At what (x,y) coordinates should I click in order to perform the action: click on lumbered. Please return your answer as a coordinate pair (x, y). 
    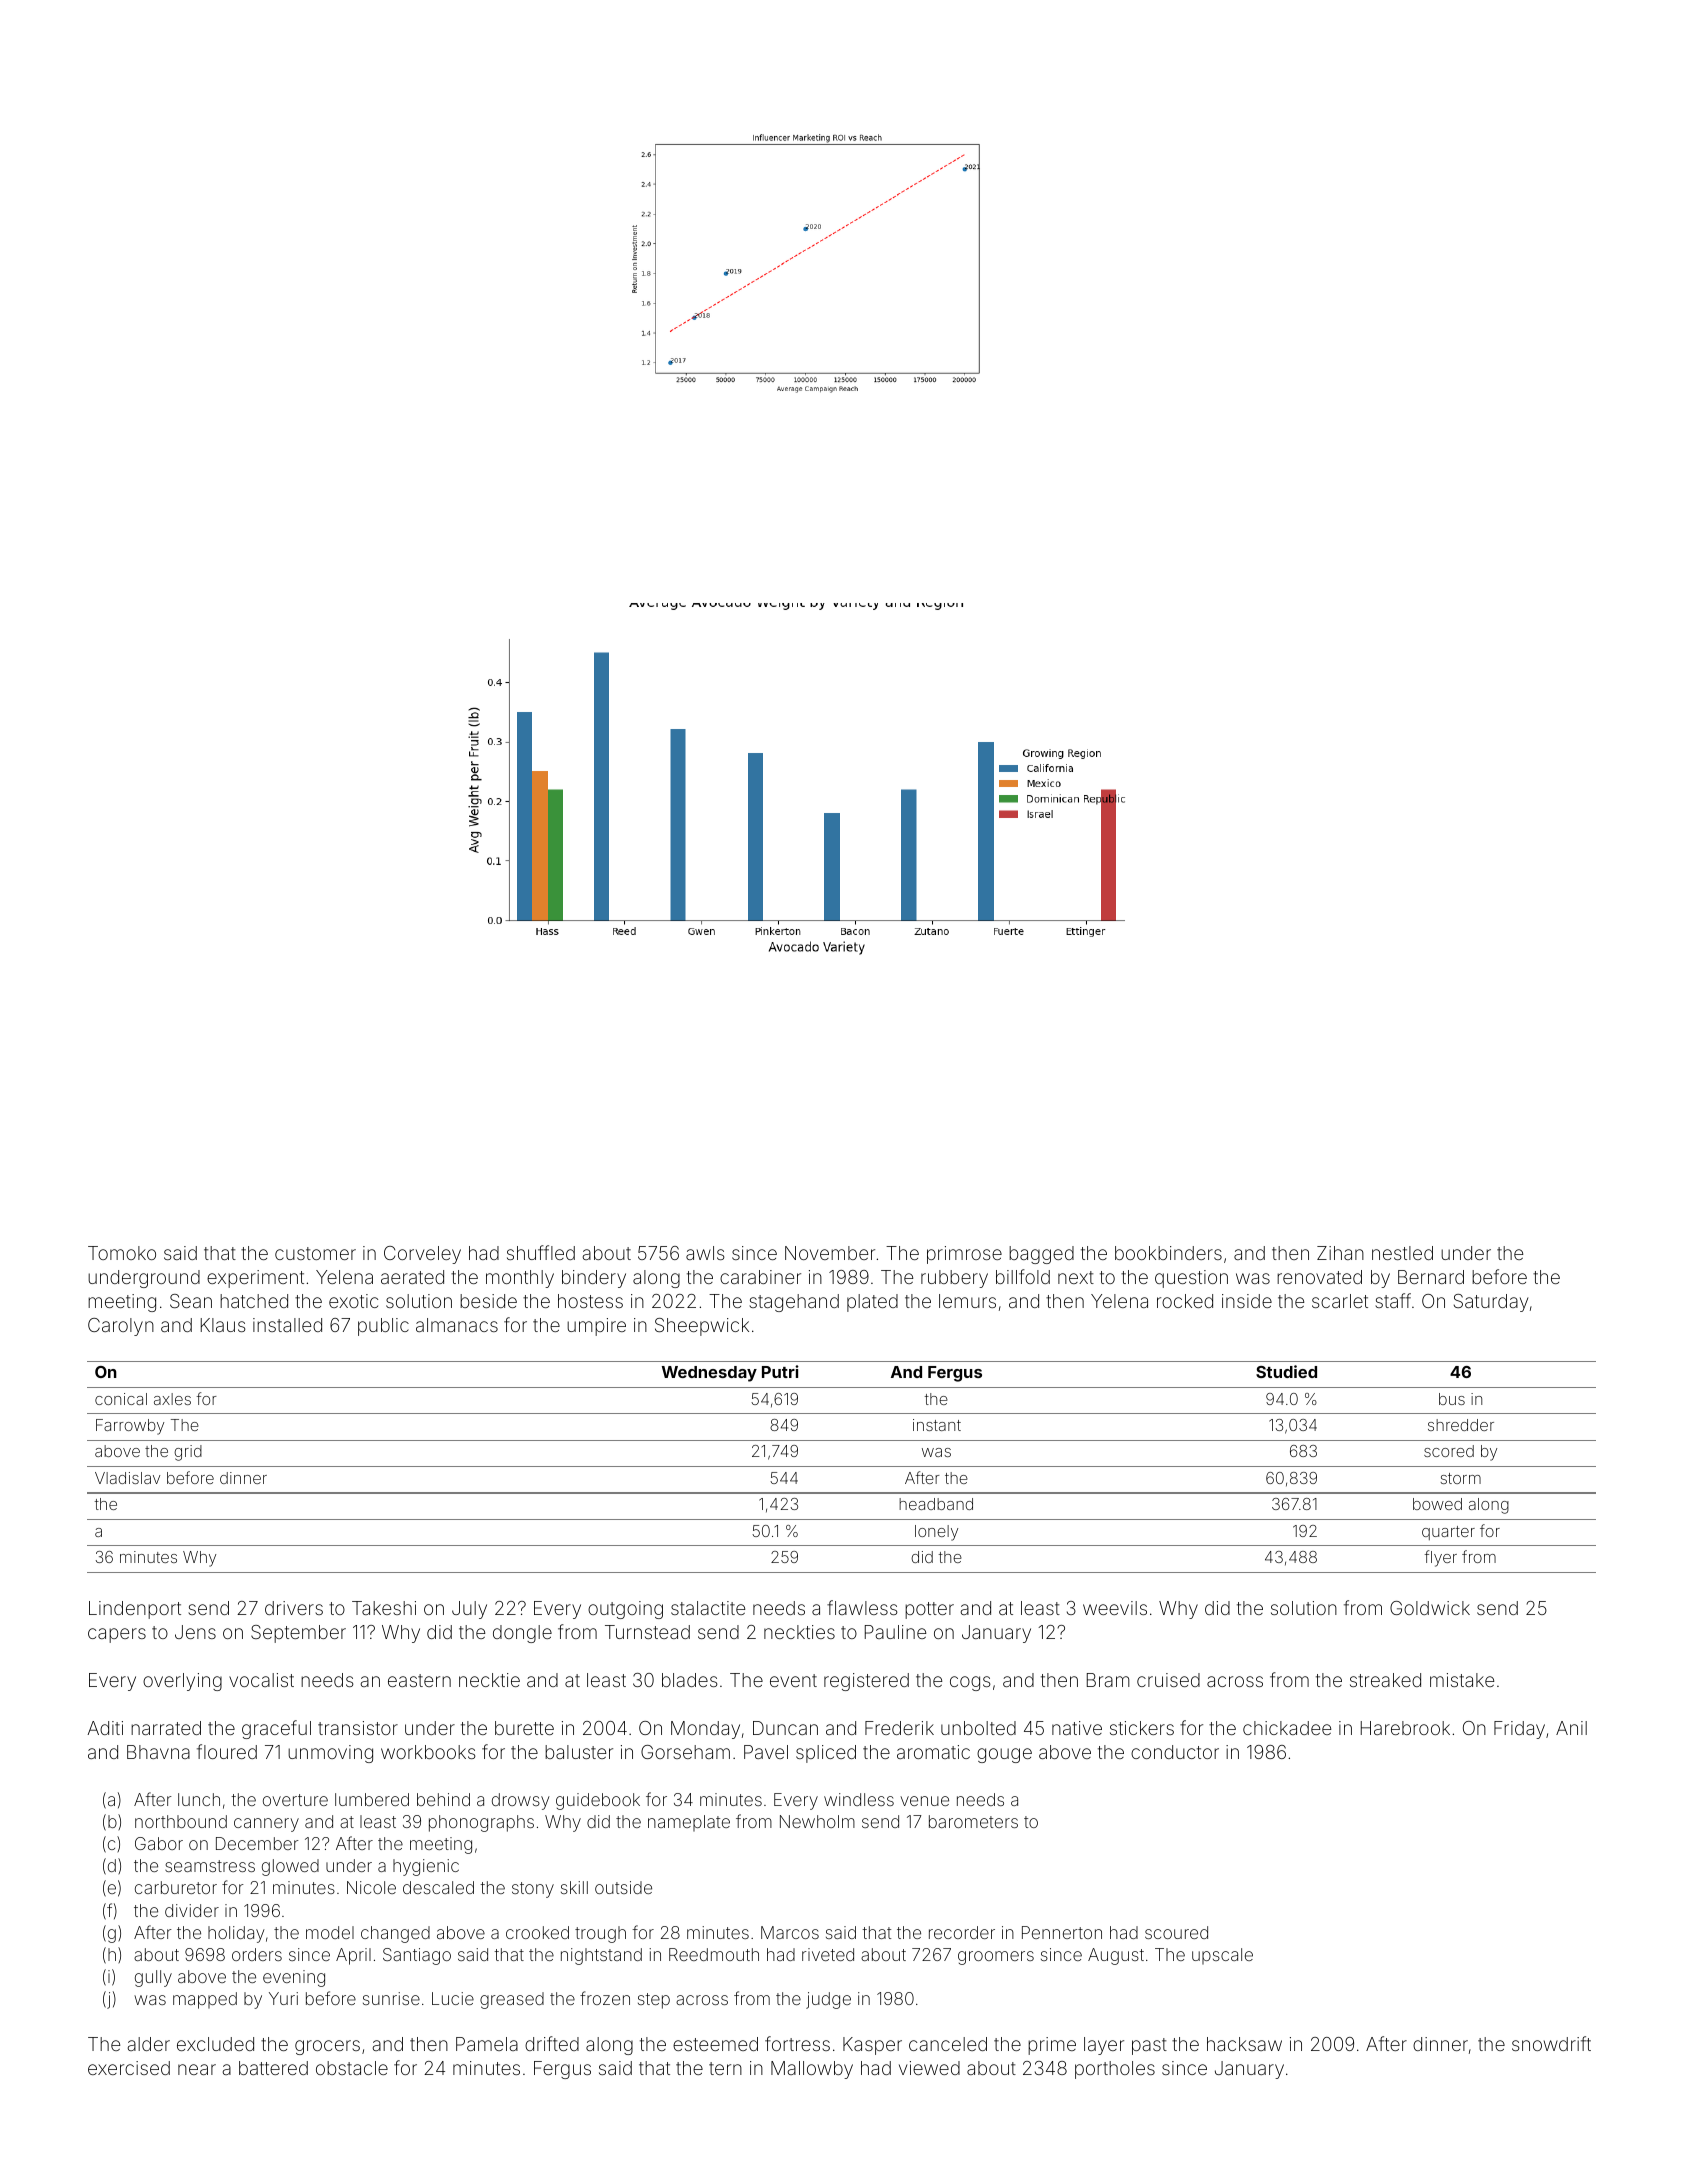
    Looking at the image, I should click on (372, 1799).
